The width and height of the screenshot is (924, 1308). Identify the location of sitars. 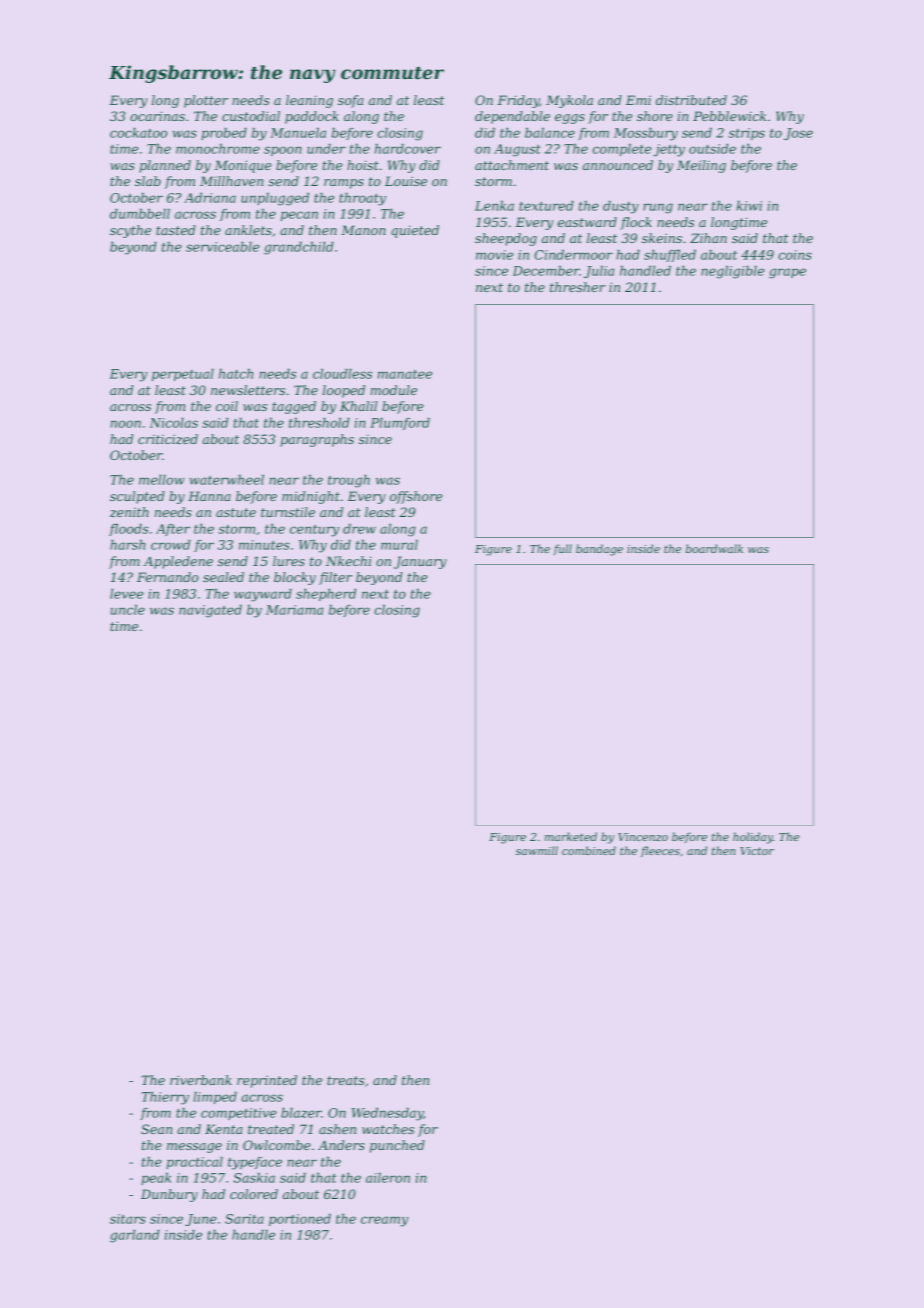
(128, 1219).
